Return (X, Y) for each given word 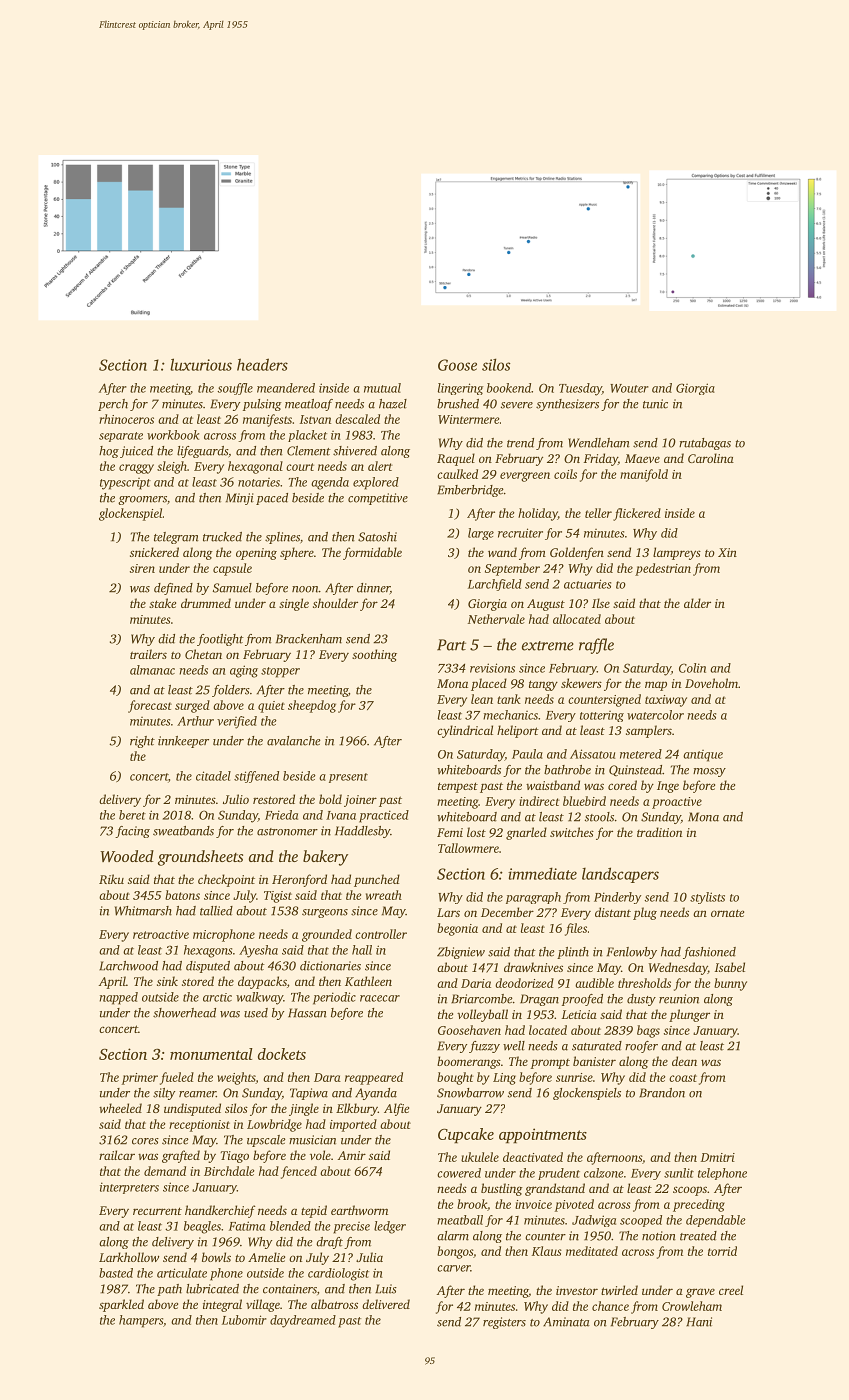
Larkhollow (129, 1257)
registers (504, 1323)
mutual (382, 388)
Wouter (629, 388)
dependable (716, 1221)
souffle (235, 389)
